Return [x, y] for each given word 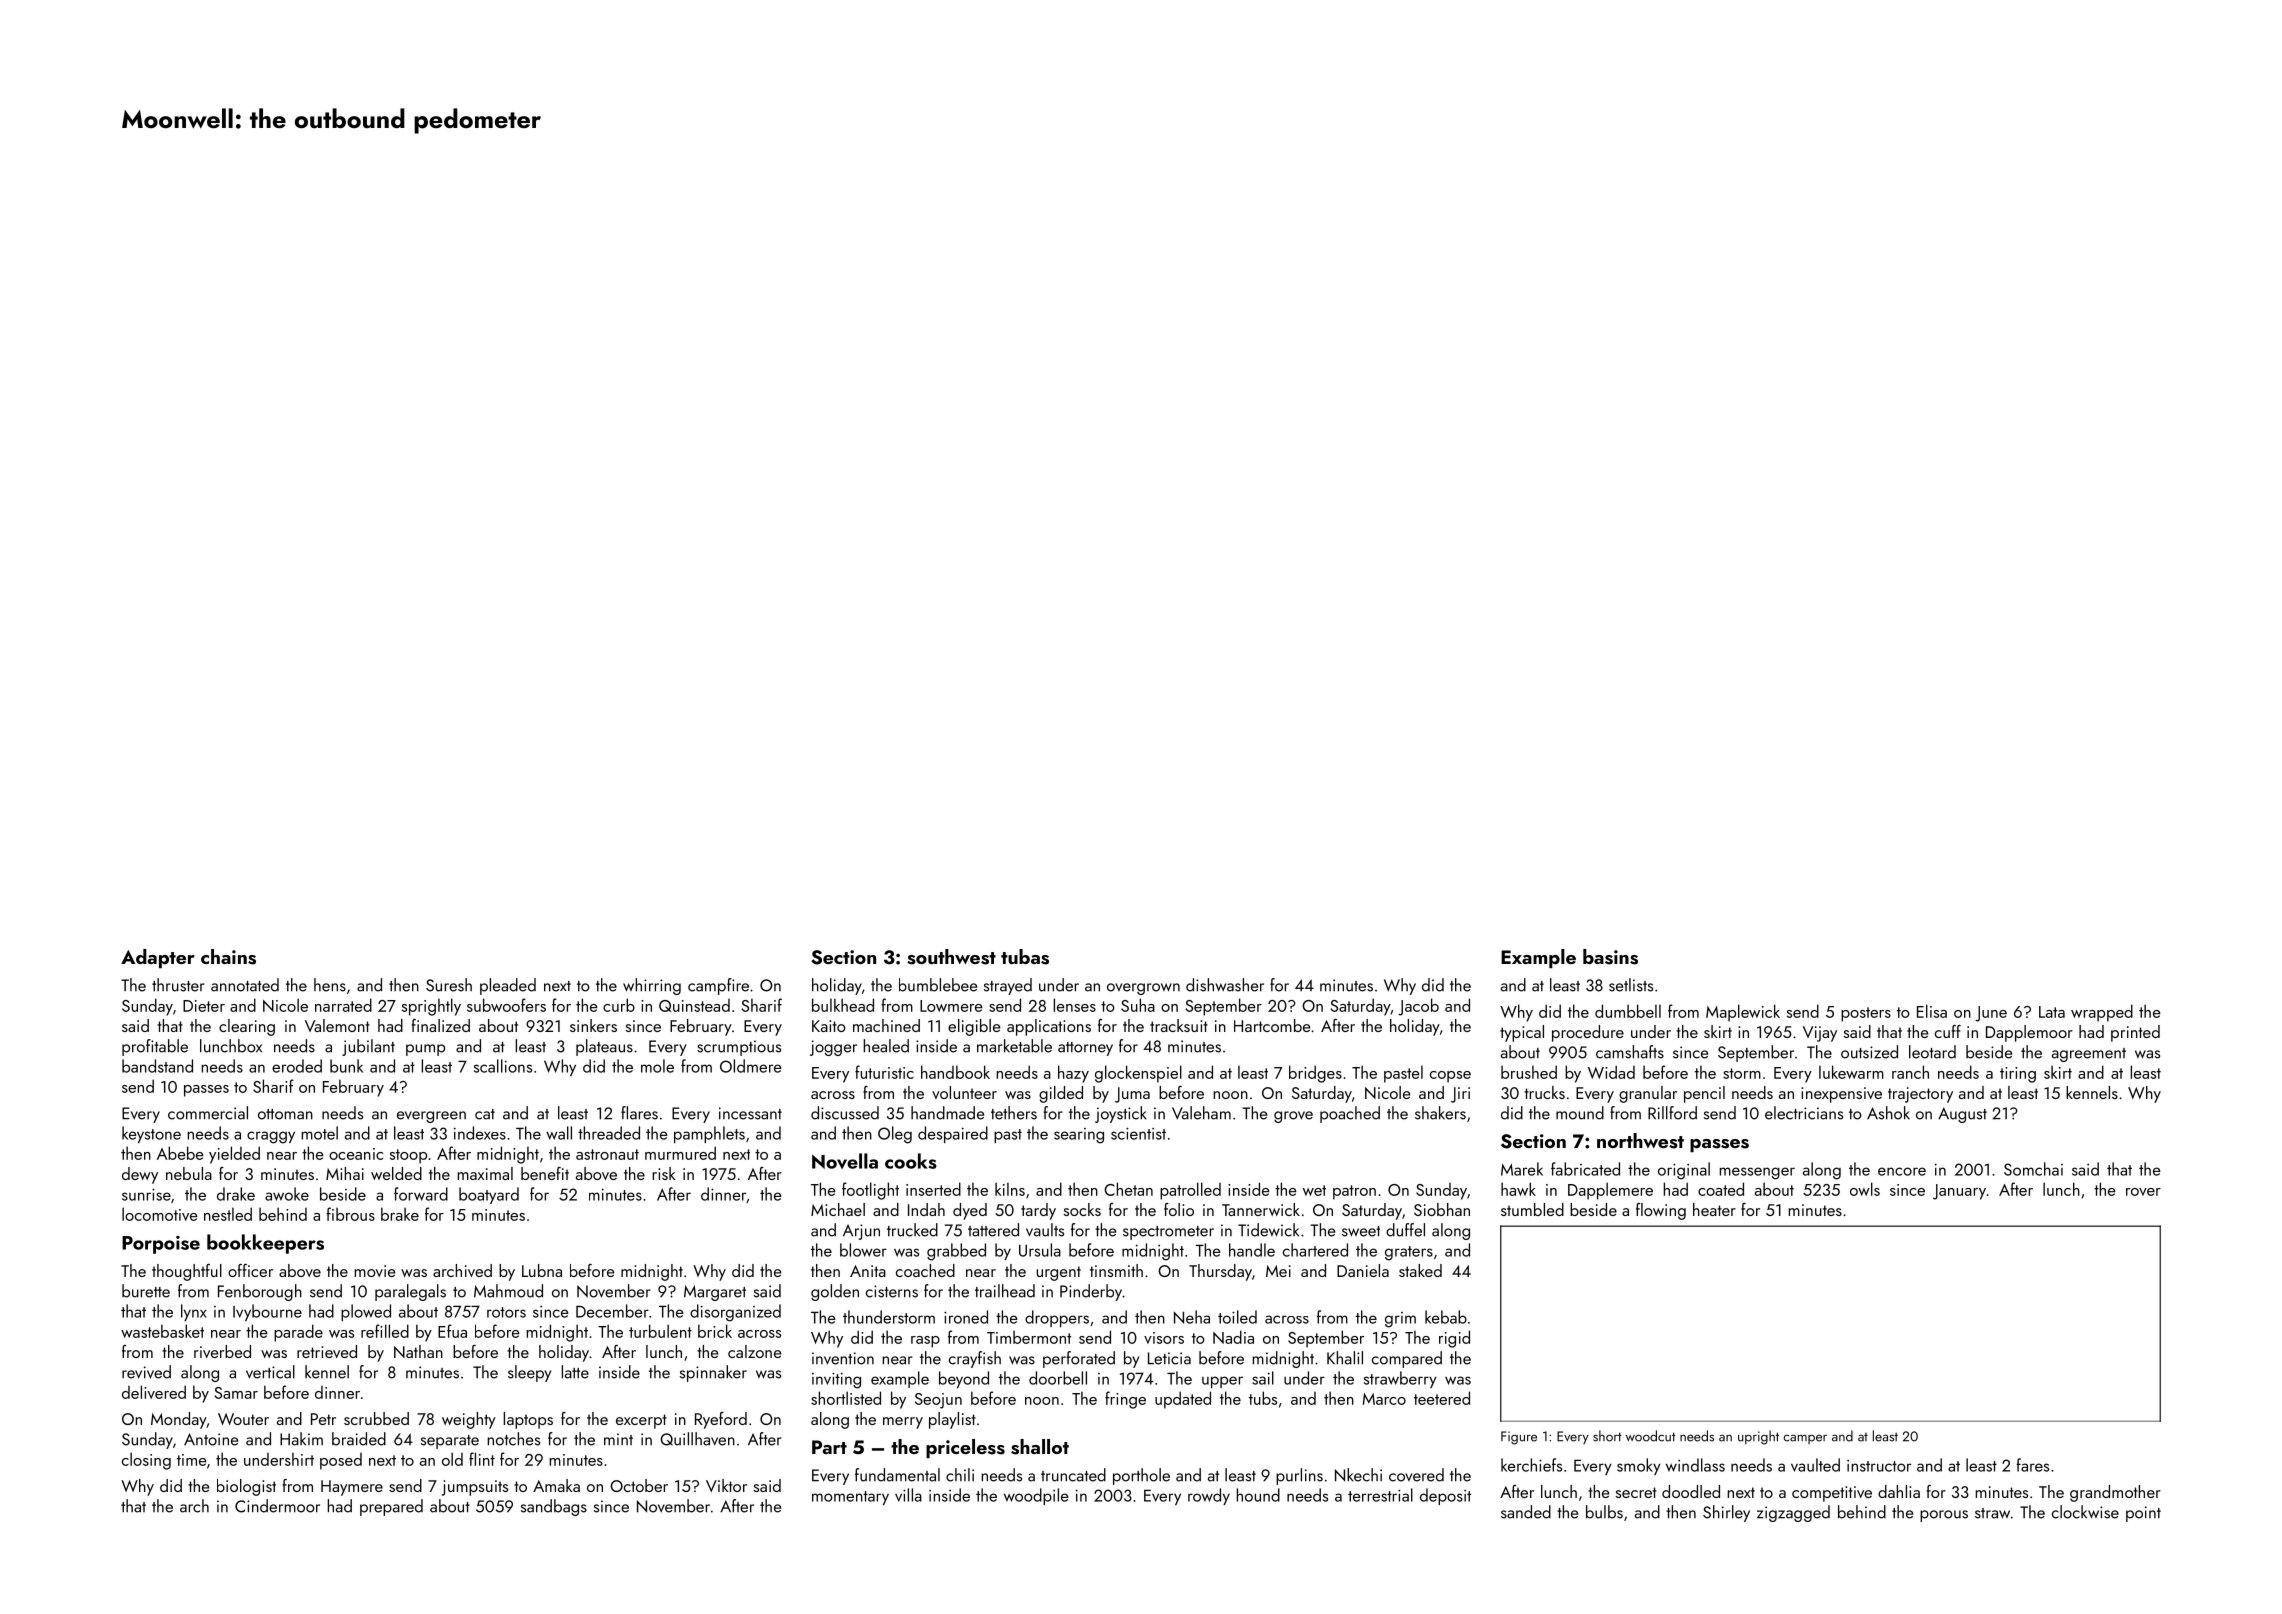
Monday [179, 1420]
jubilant [368, 1047]
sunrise [146, 1194]
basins [1610, 957]
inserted [933, 1189]
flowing [1661, 1211]
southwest [951, 957]
